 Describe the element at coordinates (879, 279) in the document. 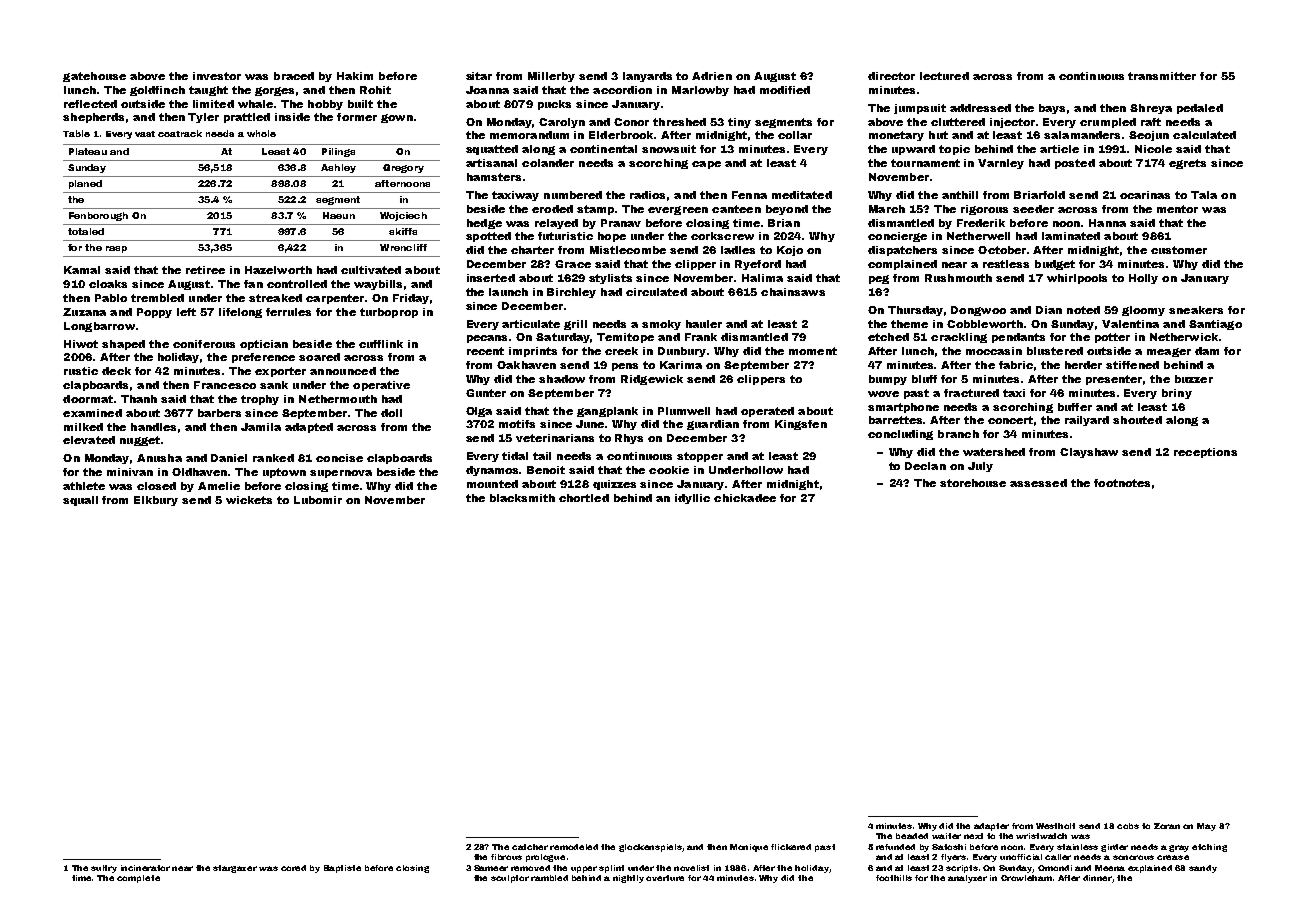

I see `peg` at that location.
